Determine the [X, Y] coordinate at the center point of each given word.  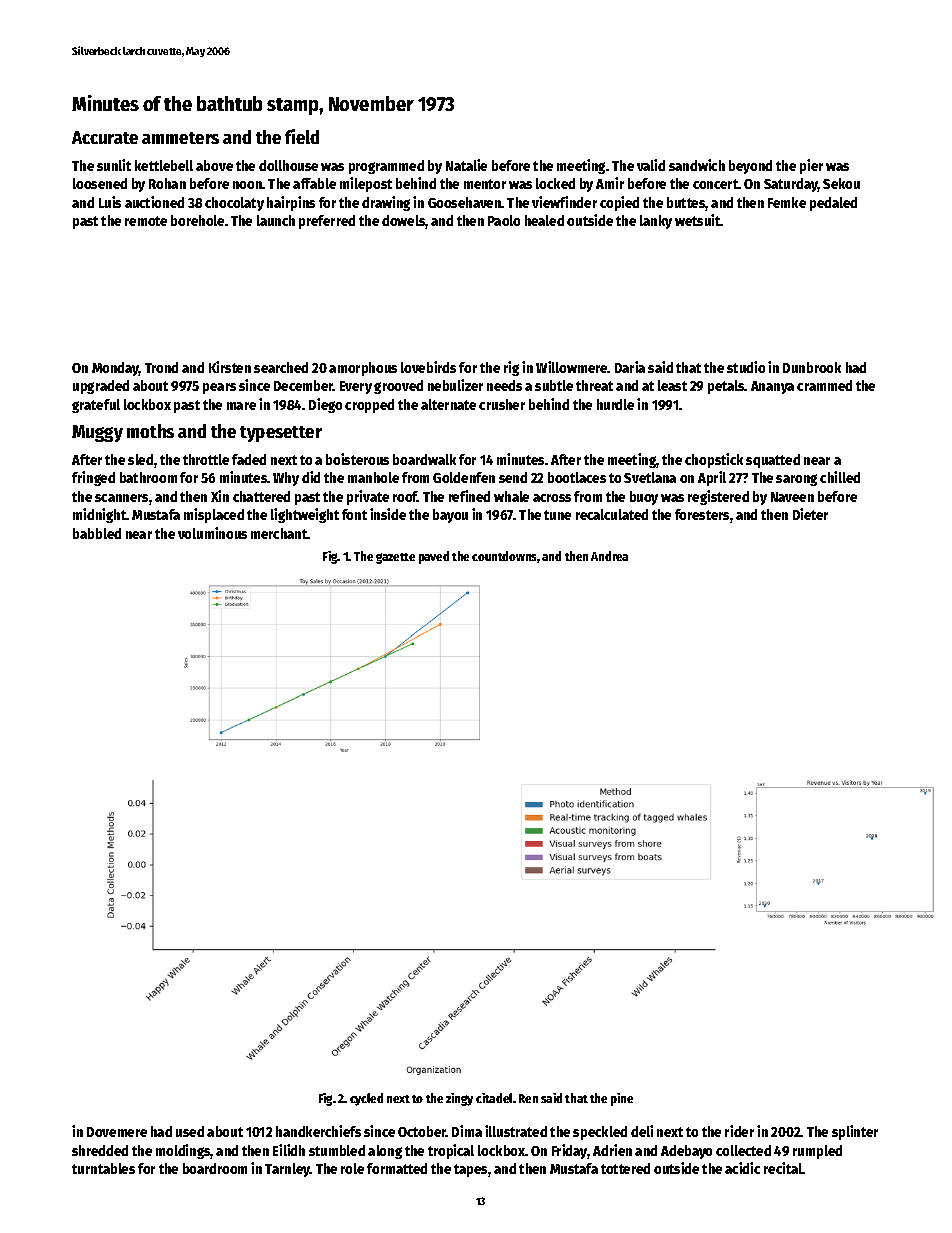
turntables [103, 1168]
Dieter [810, 514]
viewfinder [564, 202]
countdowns [504, 556]
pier [811, 166]
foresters [702, 514]
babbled [97, 533]
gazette [395, 558]
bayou [450, 516]
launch [276, 220]
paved [434, 557]
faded [249, 459]
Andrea [609, 556]
